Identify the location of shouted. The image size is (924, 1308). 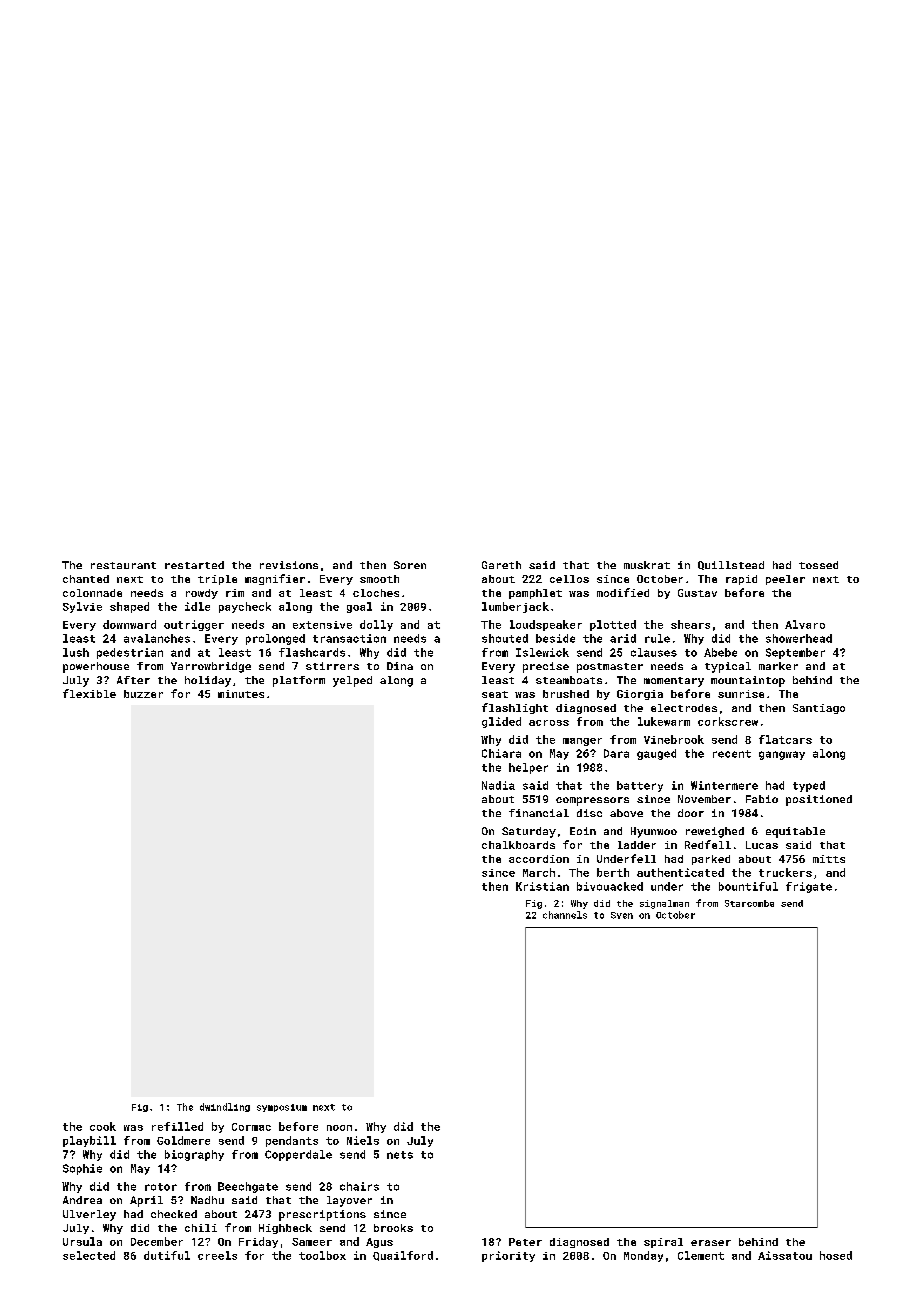
(505, 638).
